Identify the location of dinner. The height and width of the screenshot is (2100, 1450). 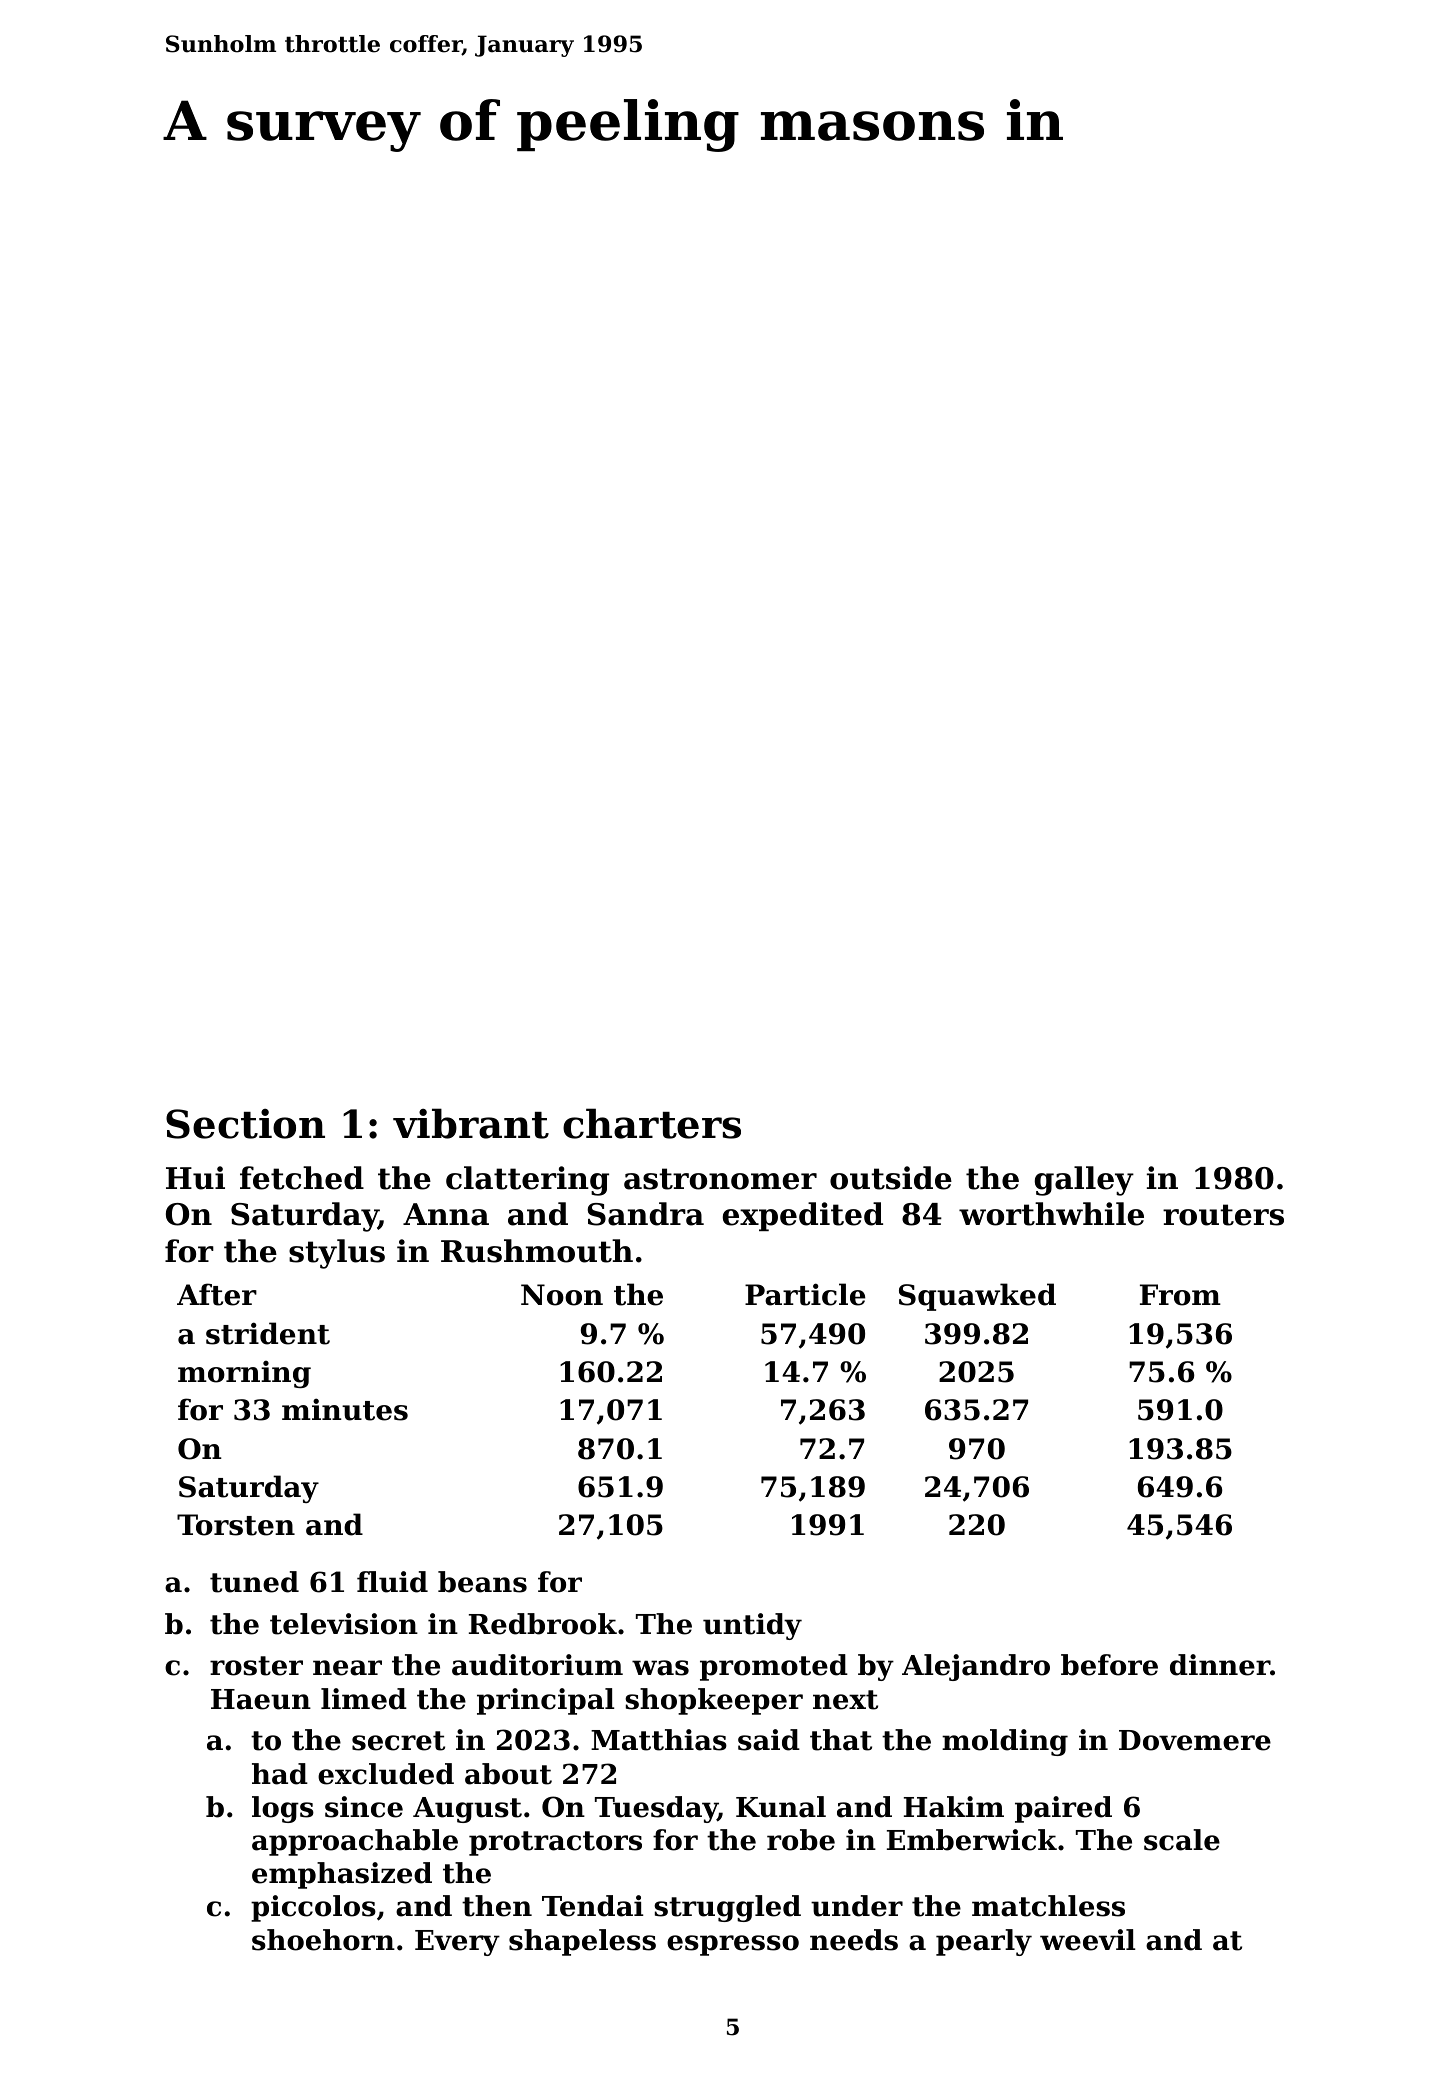
(1220, 1665).
